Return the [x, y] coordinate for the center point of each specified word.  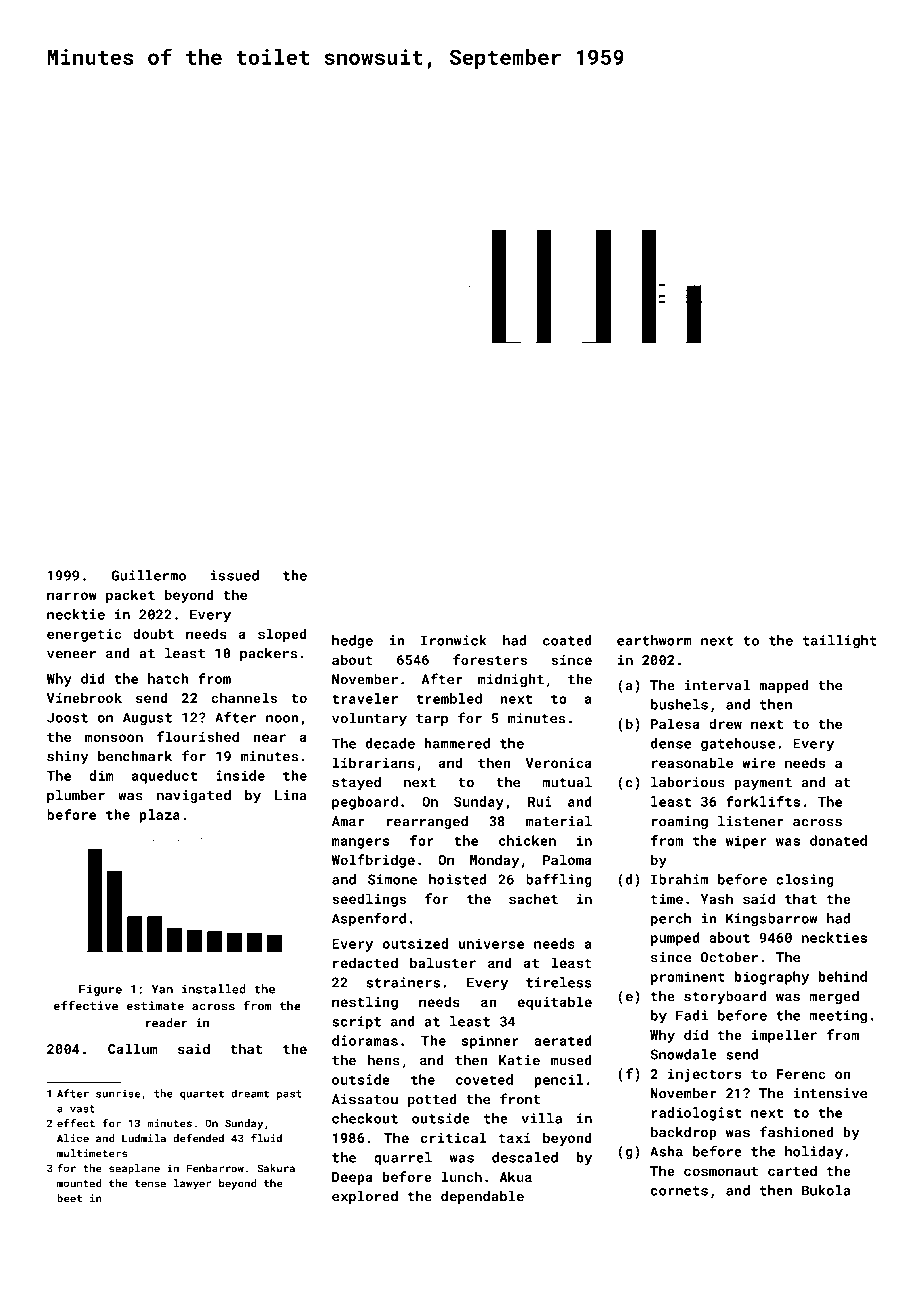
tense [150, 1184]
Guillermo [149, 575]
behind [843, 976]
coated [567, 640]
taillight [840, 642]
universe [491, 943]
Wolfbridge [373, 861]
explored [365, 1197]
